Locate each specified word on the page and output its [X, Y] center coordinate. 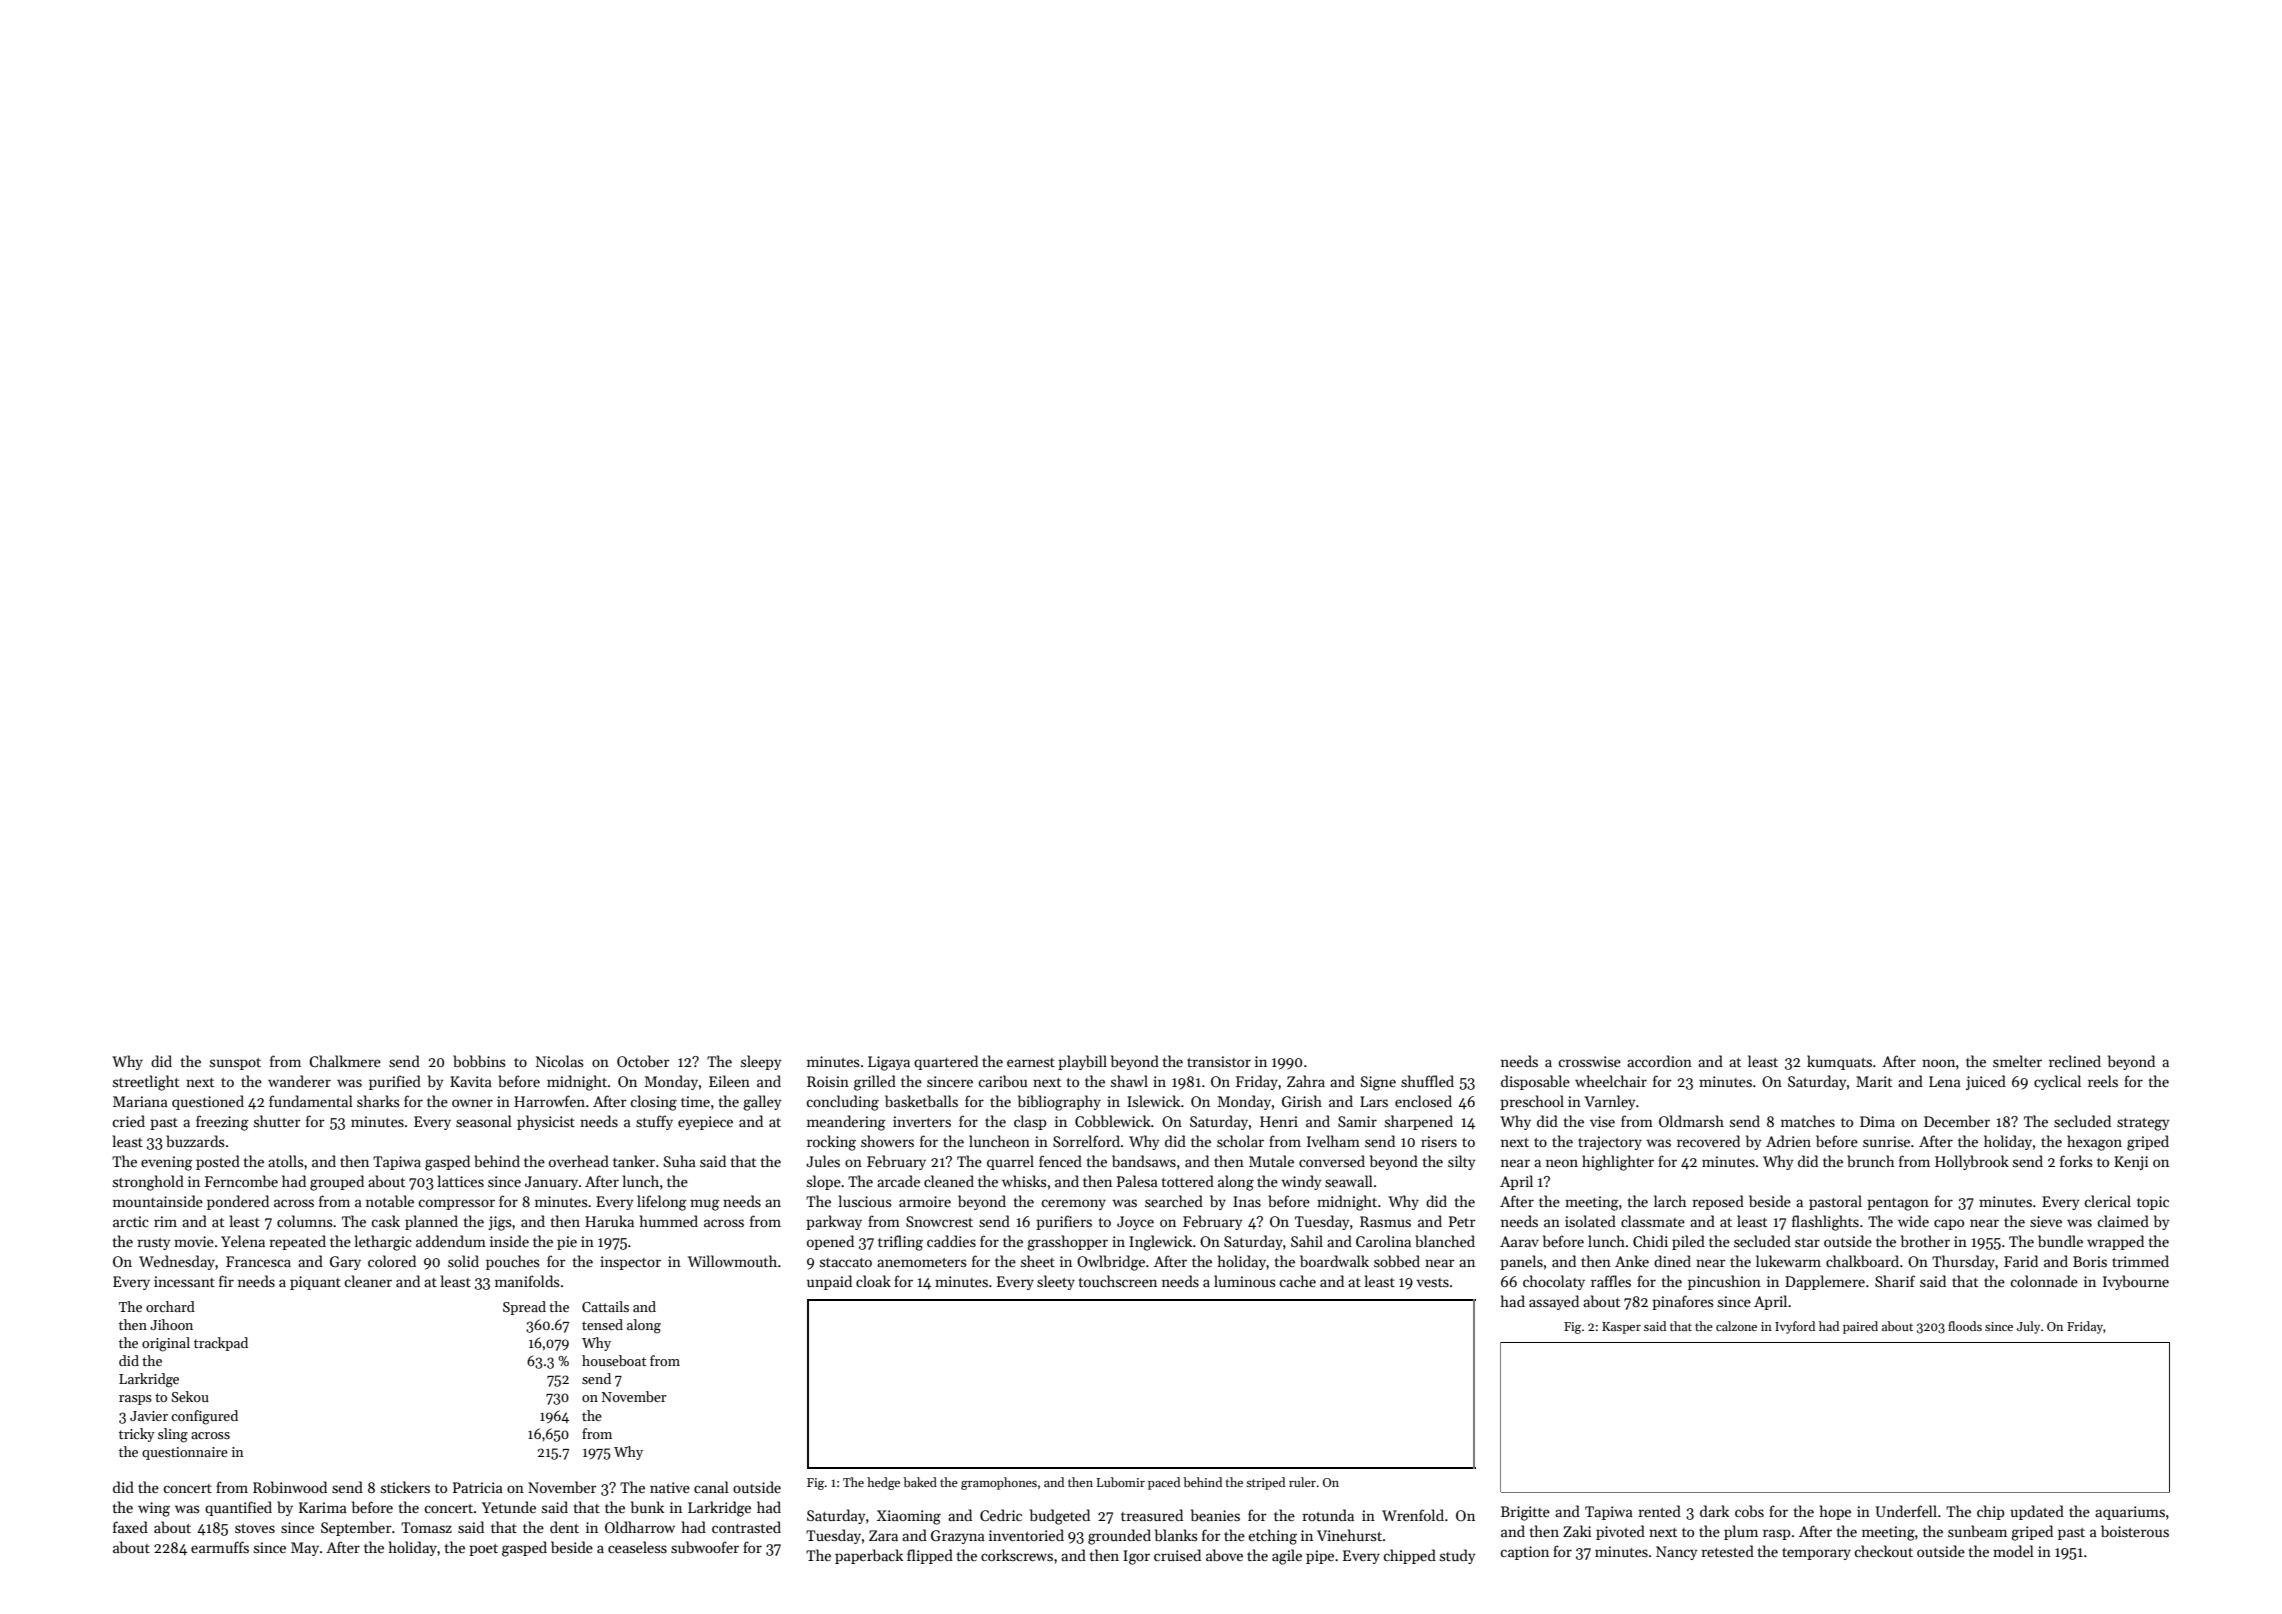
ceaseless [637, 1547]
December [1957, 1121]
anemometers [922, 1262]
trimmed [2140, 1261]
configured [204, 1417]
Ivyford [1795, 1327]
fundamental [311, 1101]
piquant [315, 1283]
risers [1439, 1141]
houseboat [614, 1360]
